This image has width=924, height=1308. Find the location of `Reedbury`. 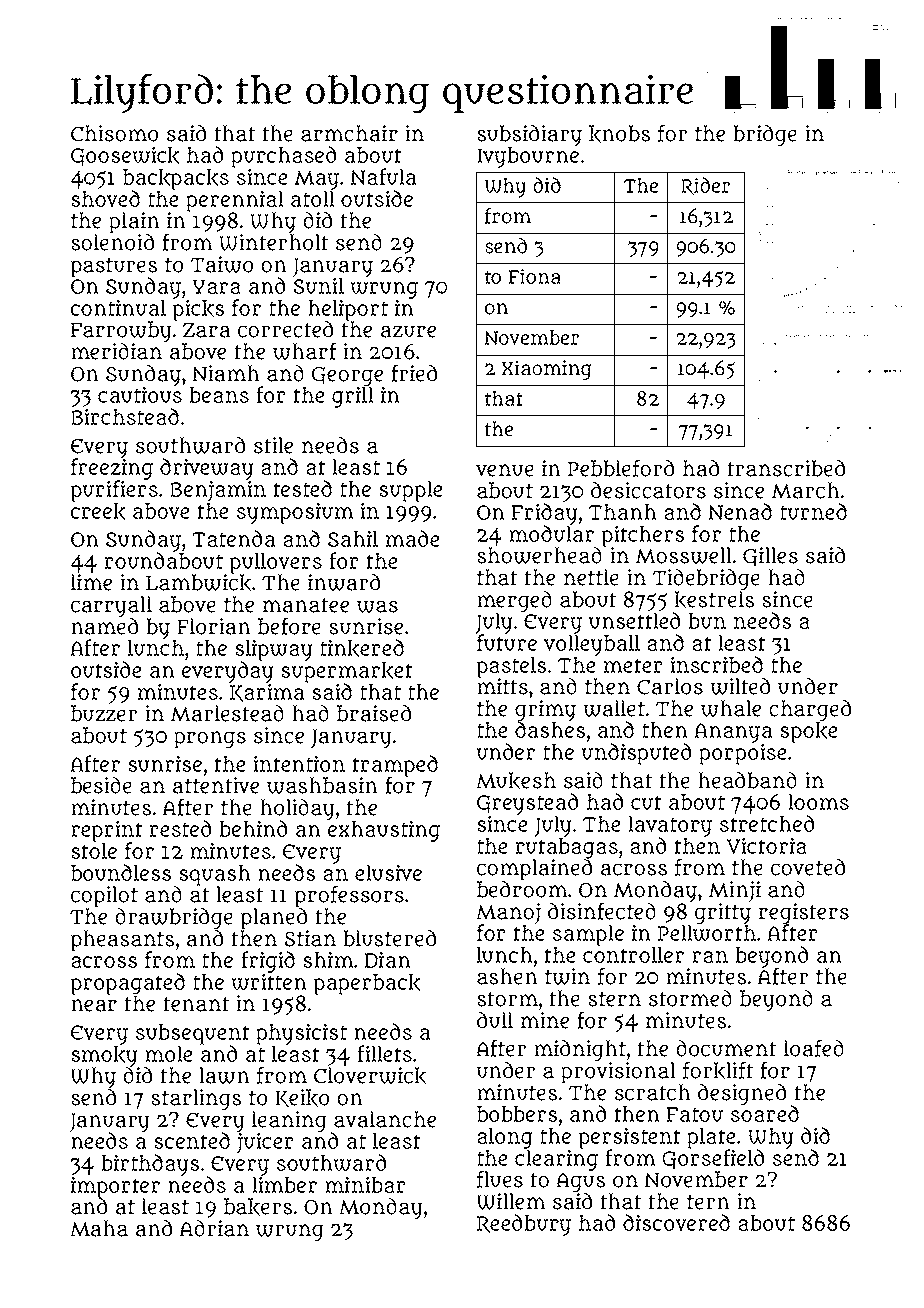

Reedbury is located at coordinates (524, 1225).
